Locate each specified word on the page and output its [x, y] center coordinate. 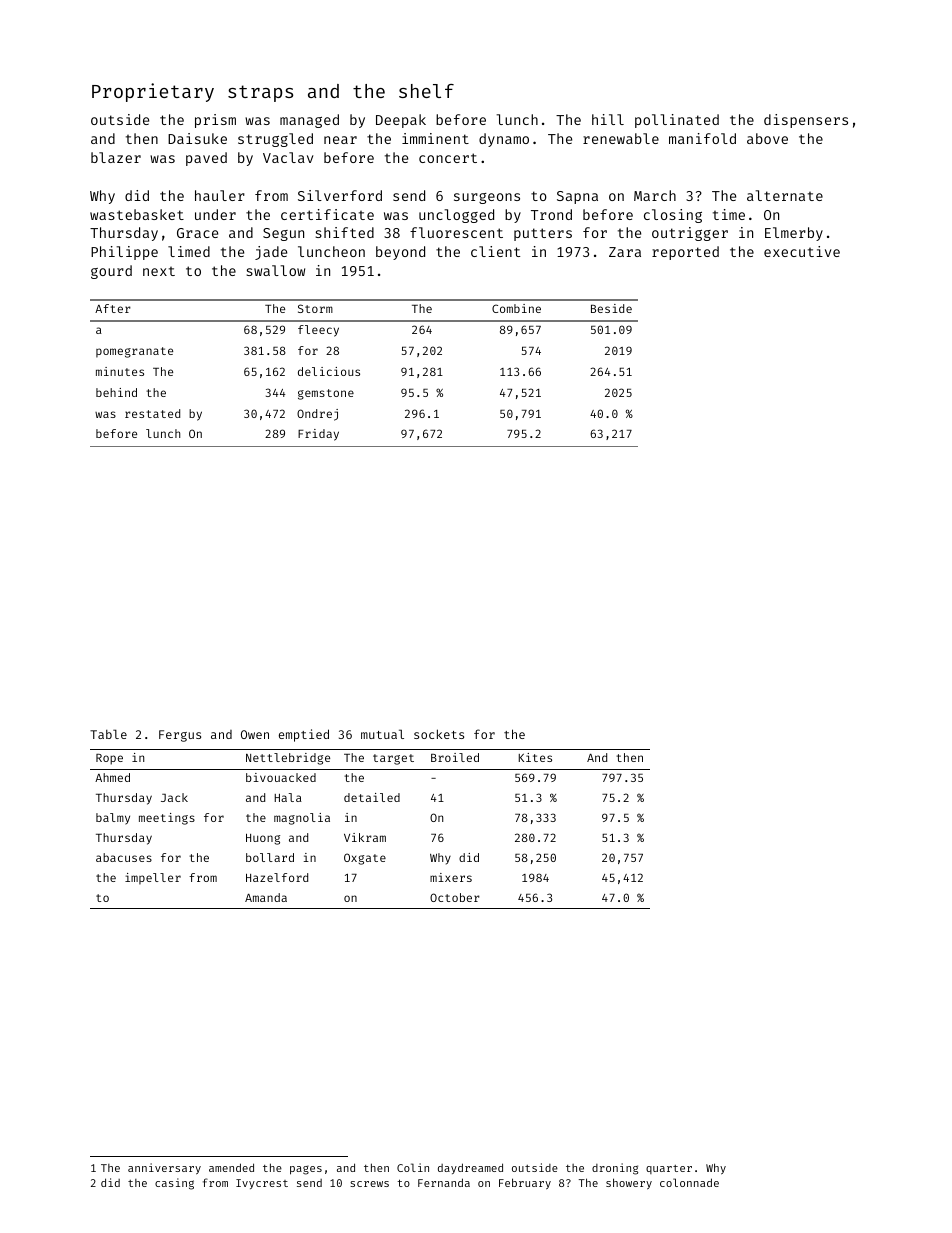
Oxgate [365, 859]
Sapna [577, 197]
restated [152, 413]
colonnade [689, 1182]
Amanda [266, 897]
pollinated [677, 121]
